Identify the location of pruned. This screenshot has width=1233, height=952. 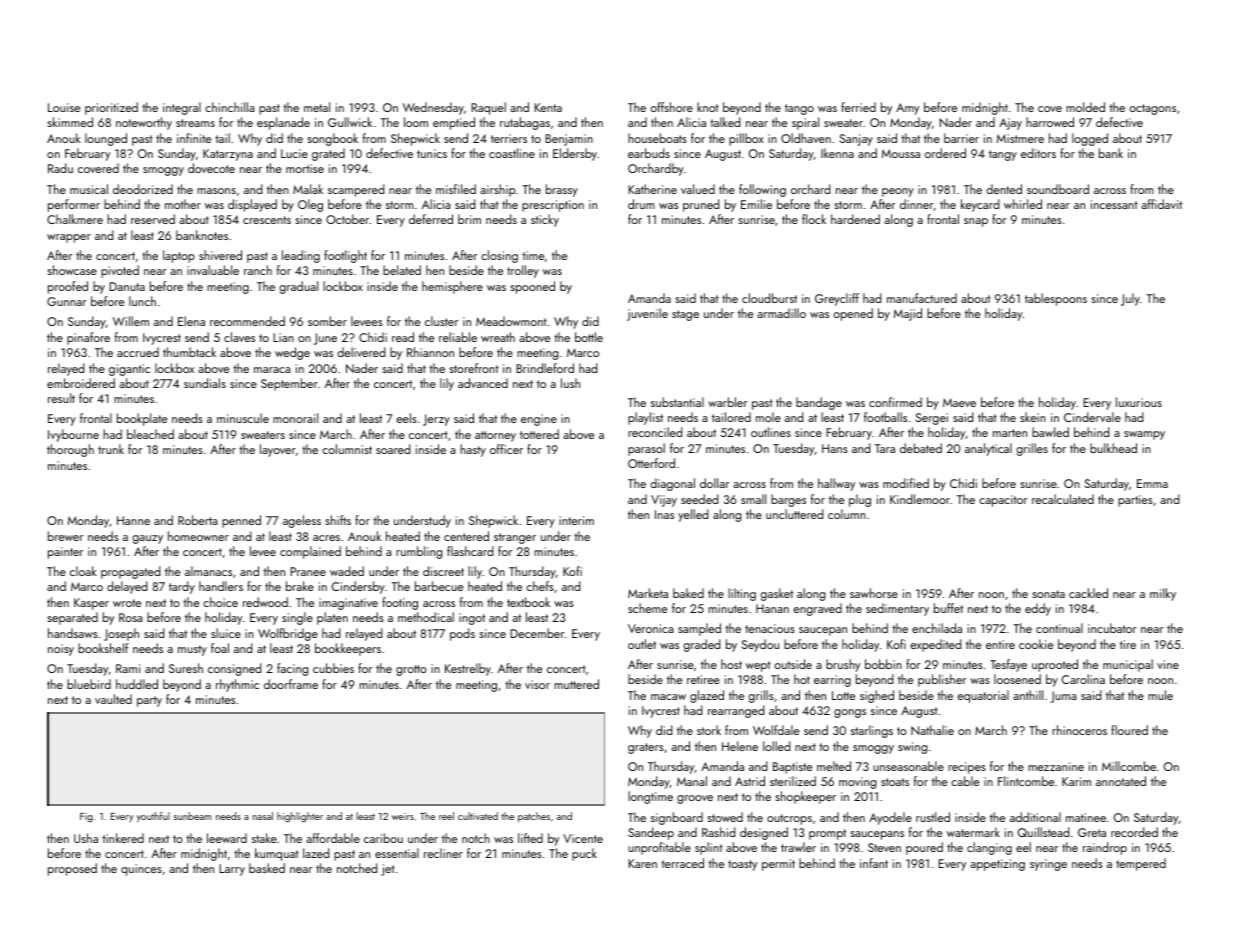
(701, 205).
